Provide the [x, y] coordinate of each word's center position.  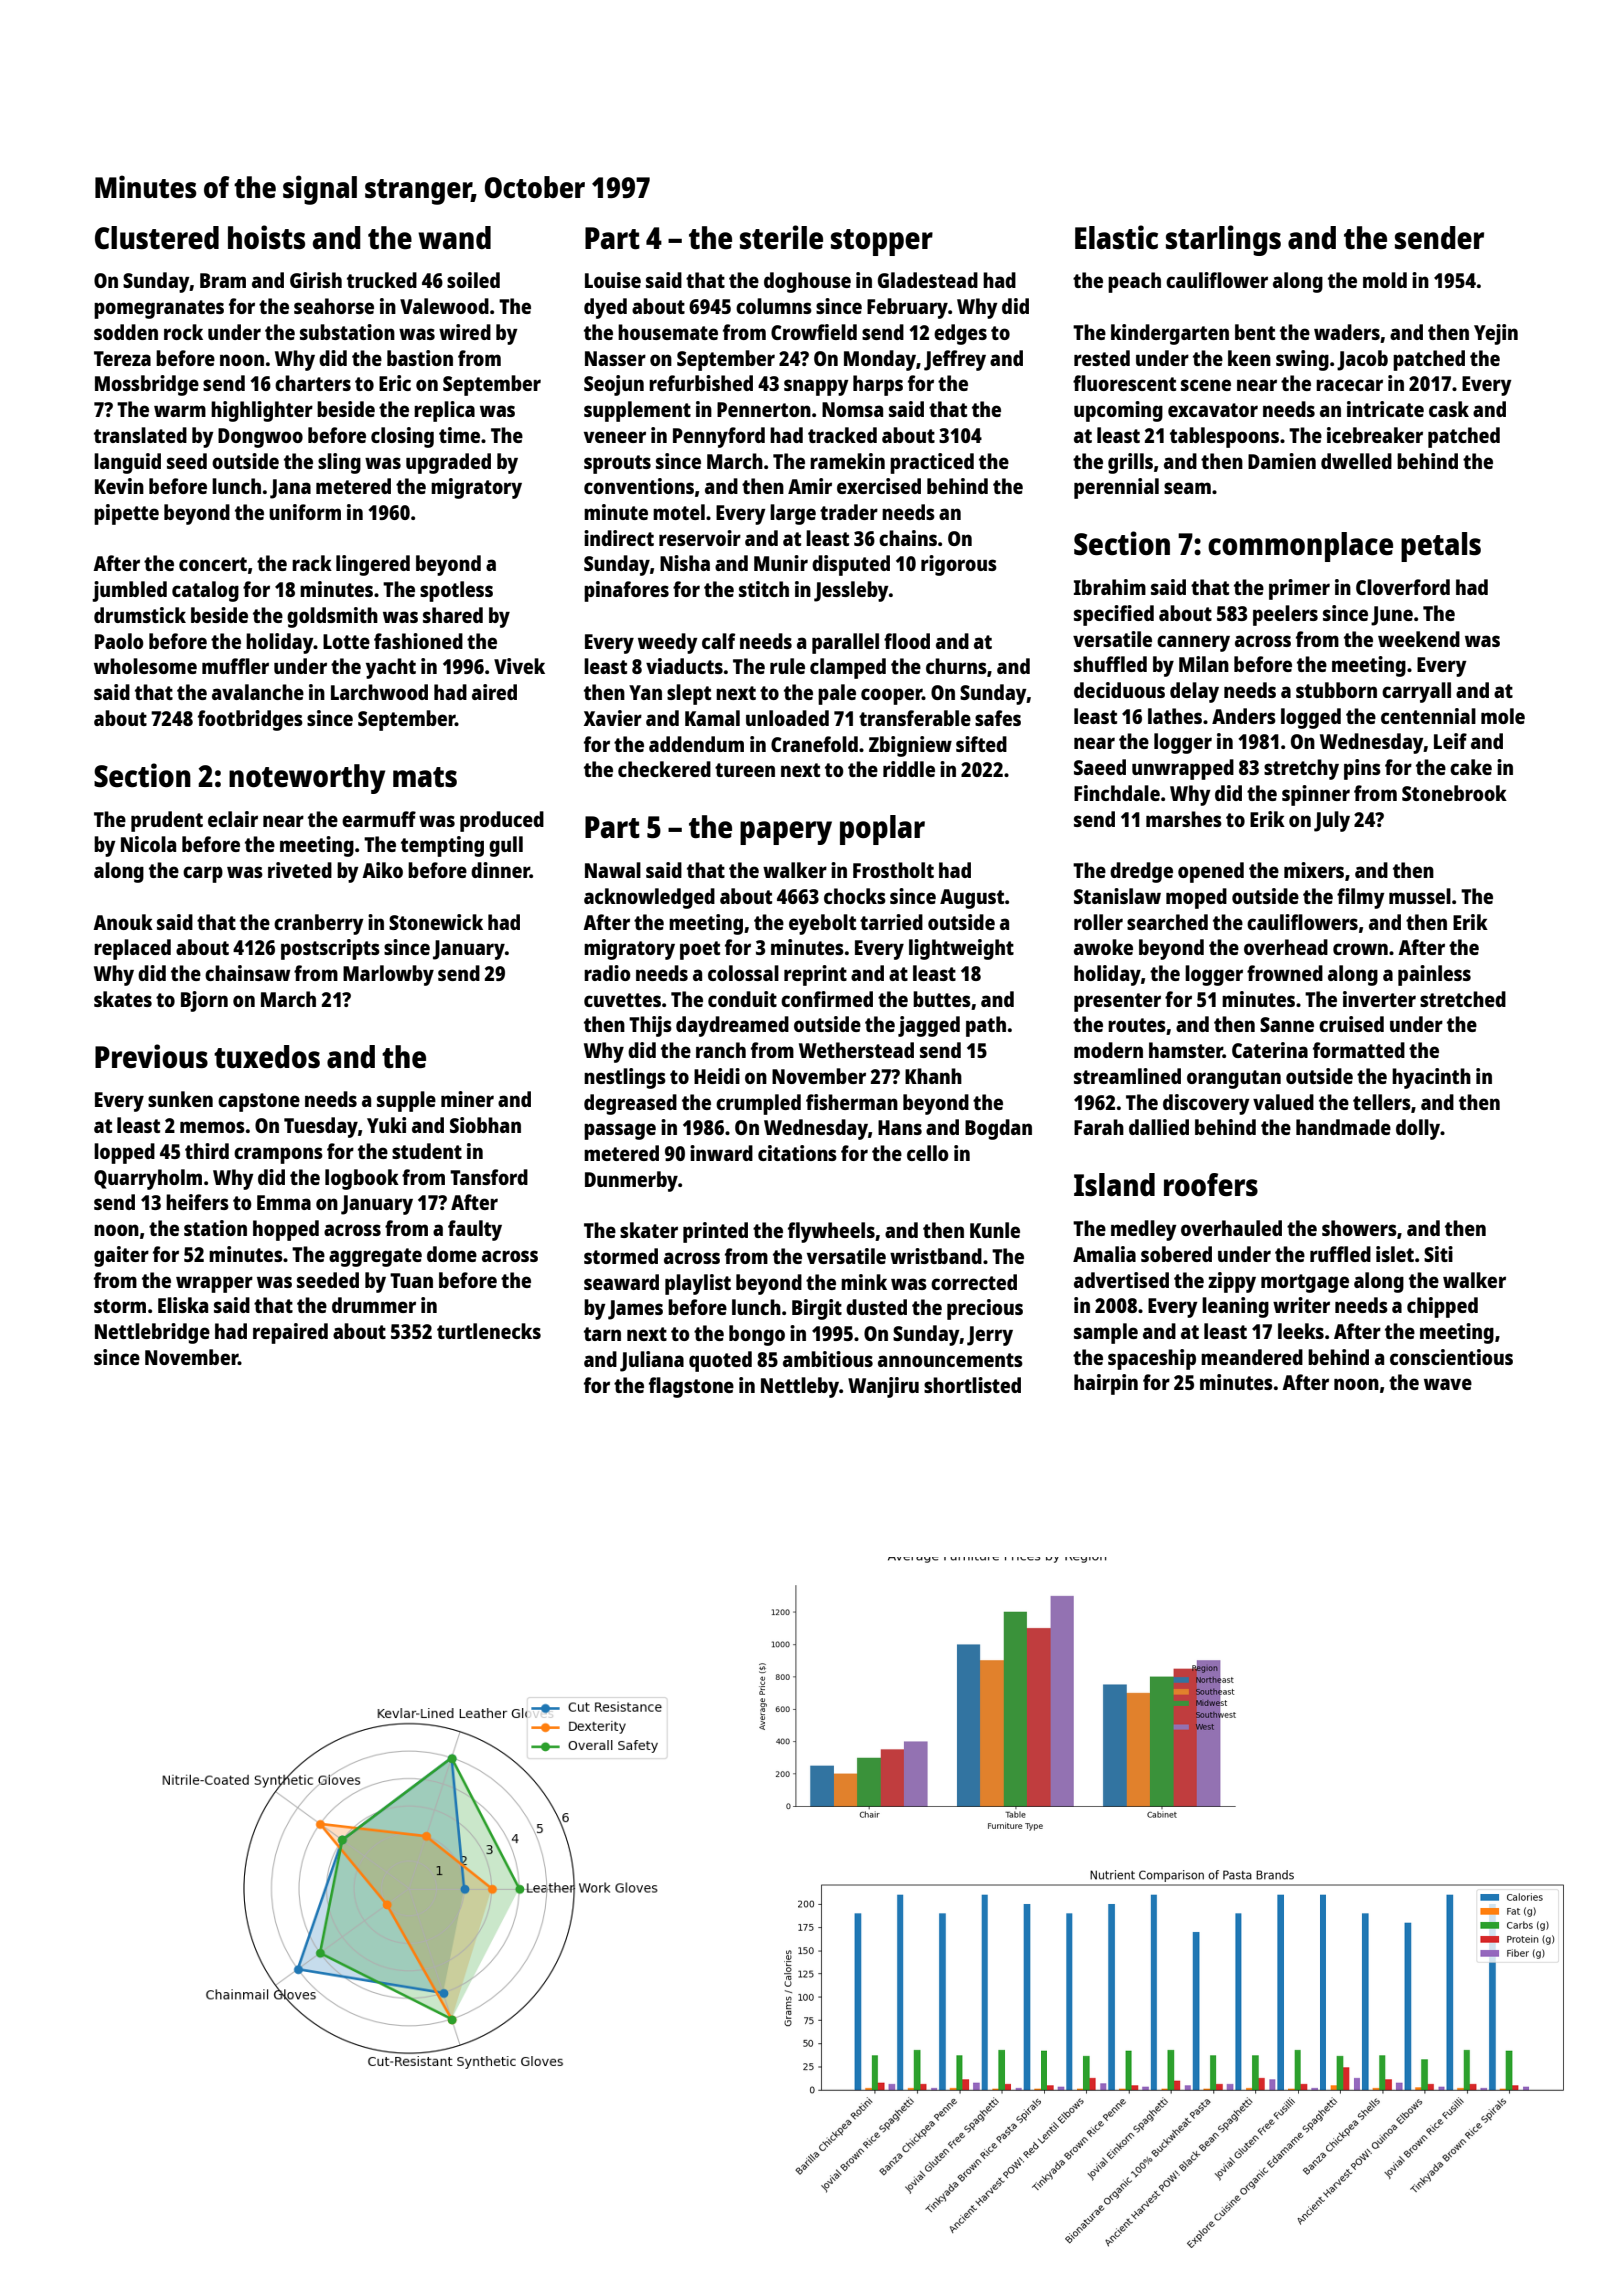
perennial [1116, 488]
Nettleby [800, 1387]
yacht [391, 668]
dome [452, 1254]
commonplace [1300, 547]
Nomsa [852, 409]
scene [1206, 385]
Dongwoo [260, 438]
